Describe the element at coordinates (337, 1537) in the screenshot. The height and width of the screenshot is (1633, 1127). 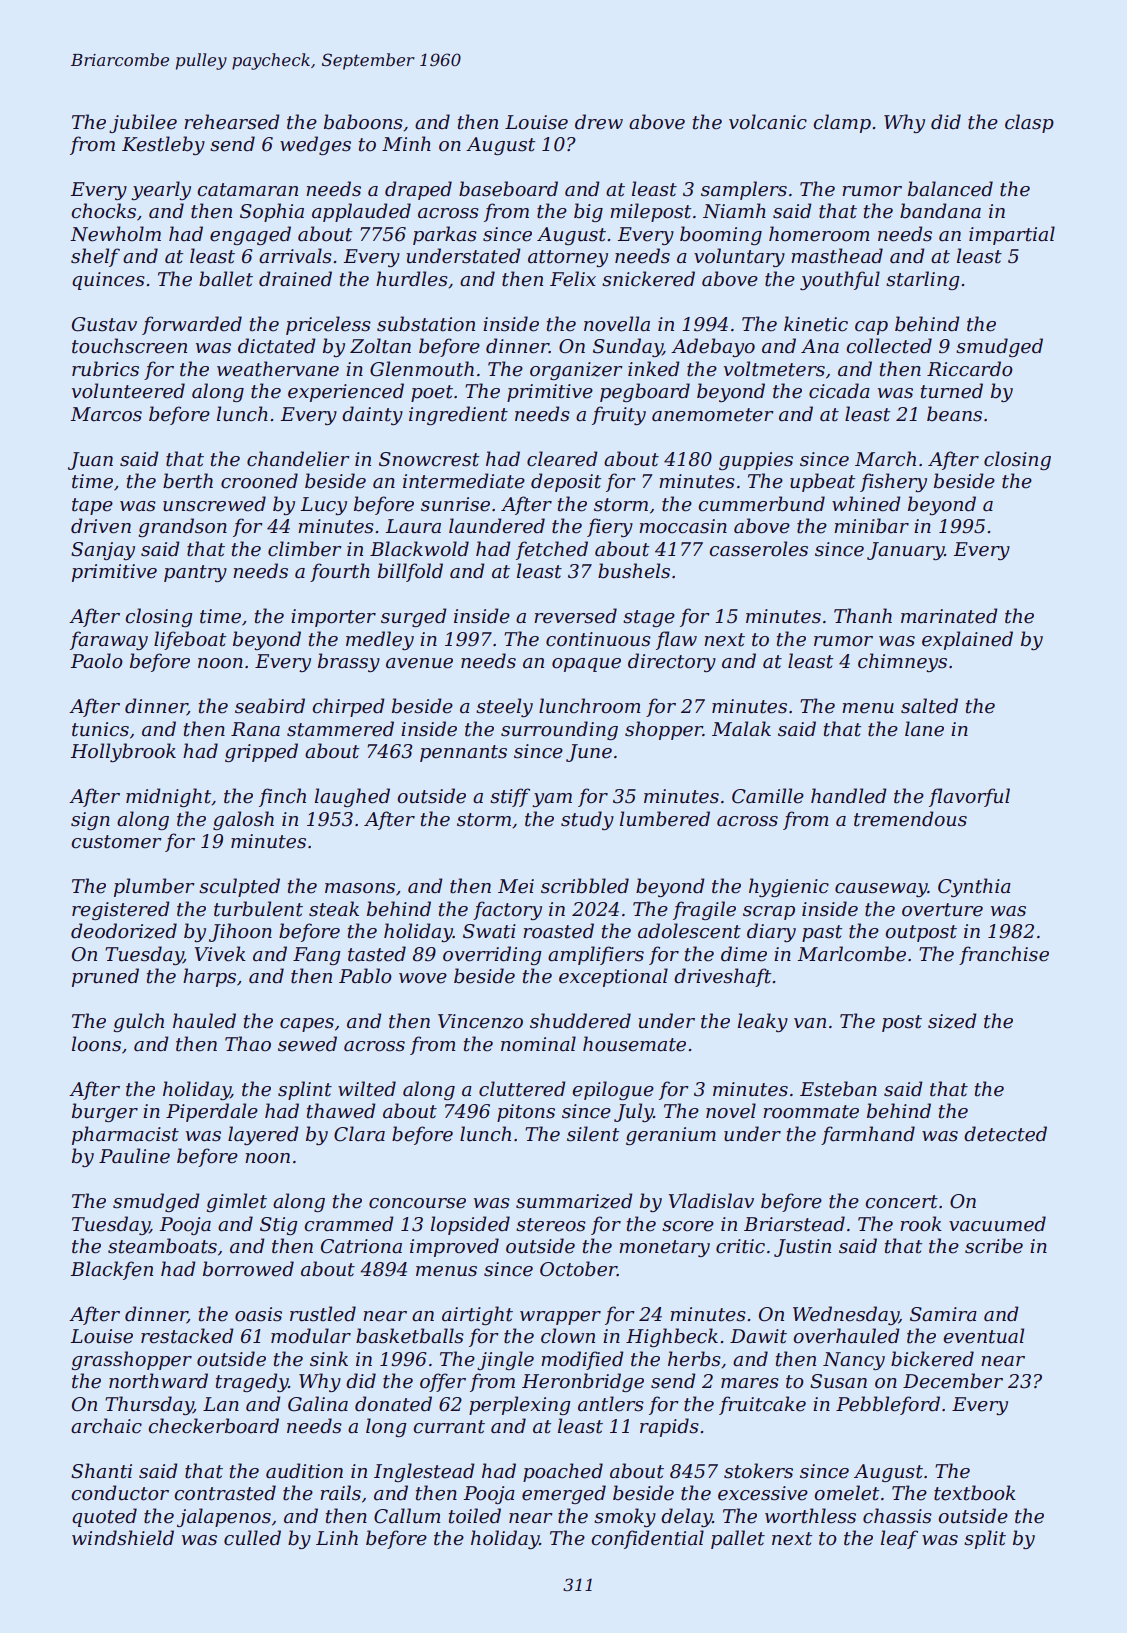
I see `Linh` at that location.
